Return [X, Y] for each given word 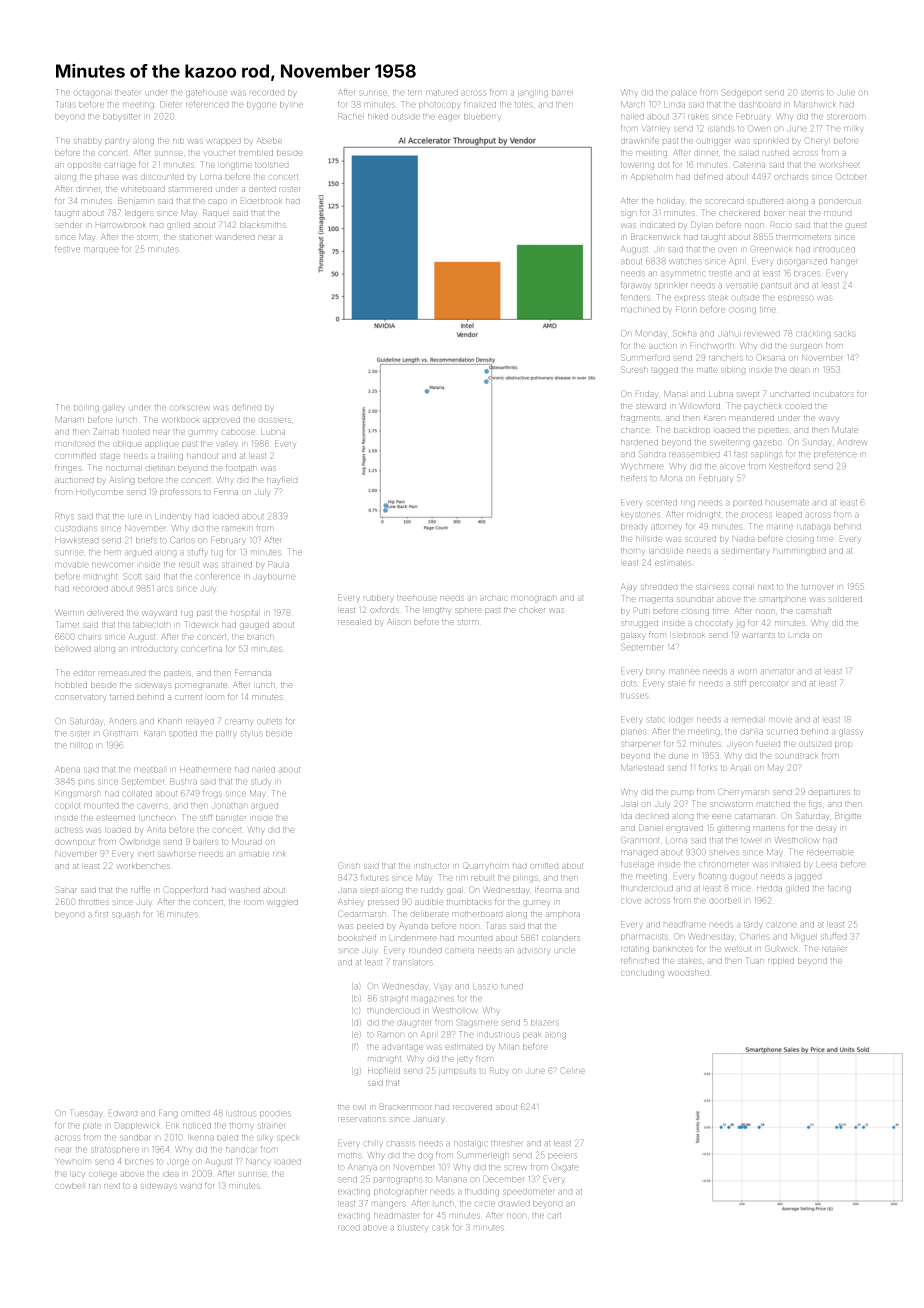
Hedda [769, 888]
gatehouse [206, 93]
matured [442, 92]
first [101, 914]
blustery [412, 1228]
